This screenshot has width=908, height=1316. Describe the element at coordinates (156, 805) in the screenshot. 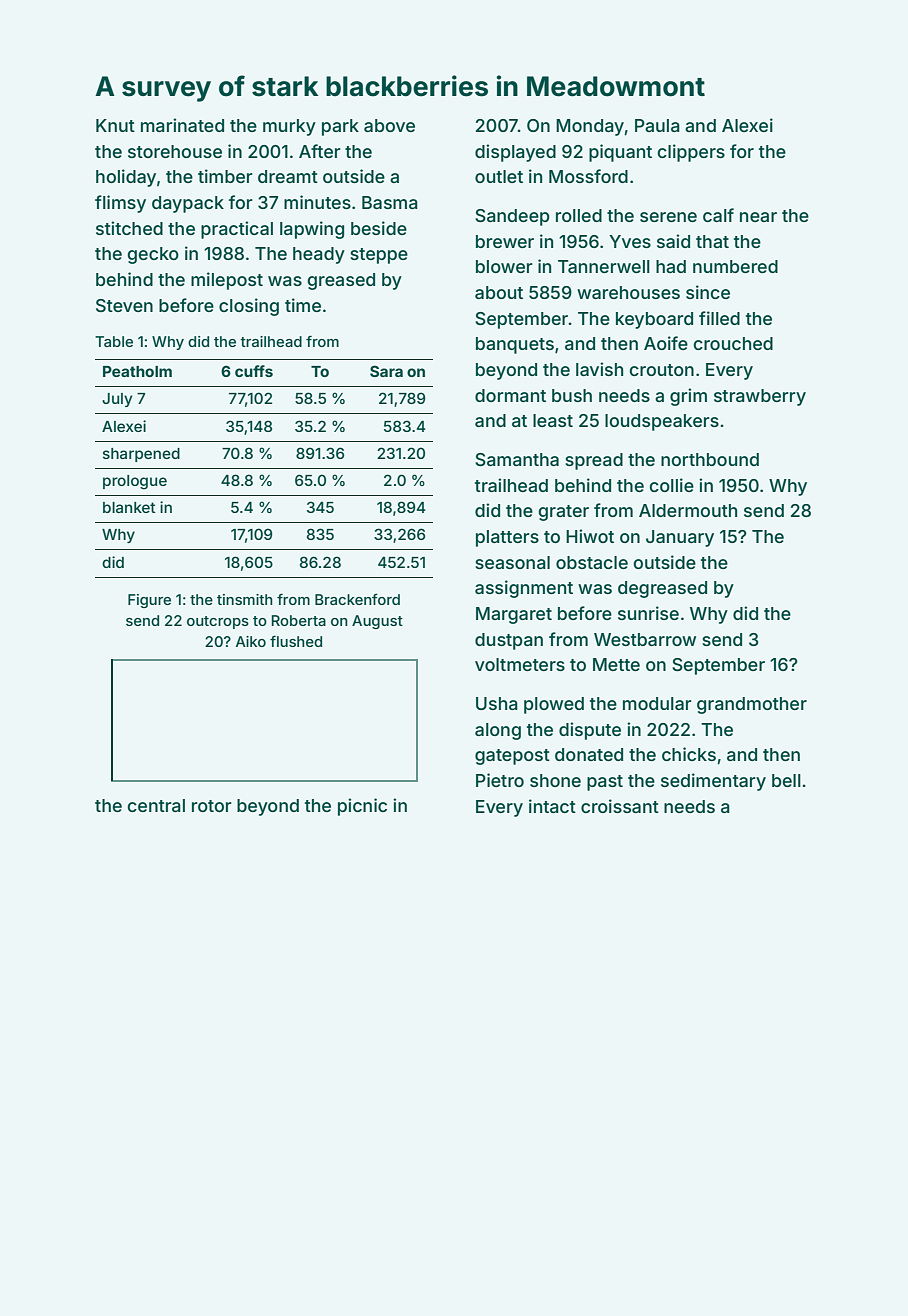

I see `central` at that location.
